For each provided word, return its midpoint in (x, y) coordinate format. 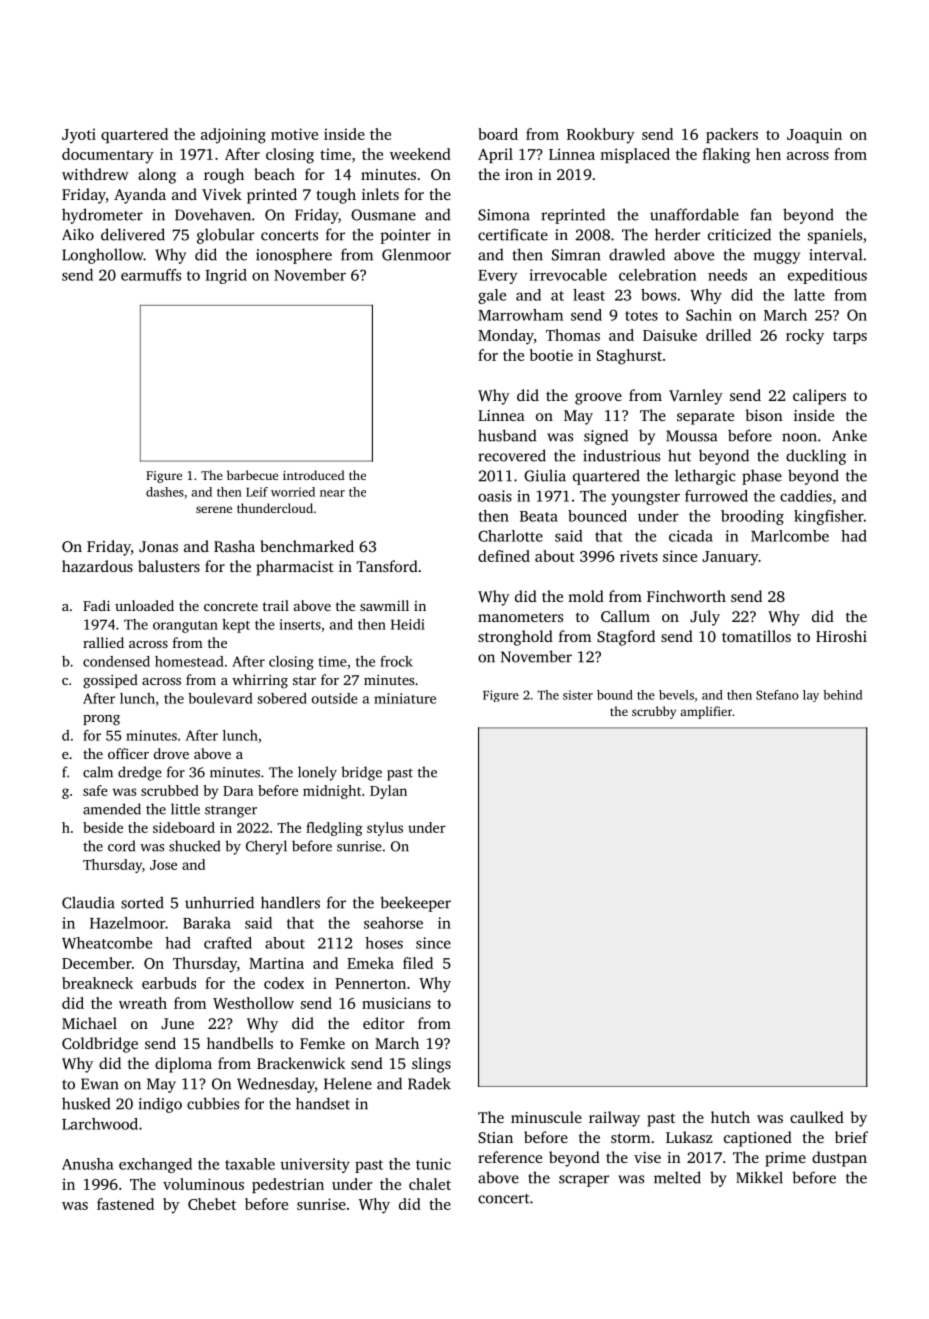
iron (519, 174)
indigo (160, 1105)
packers (732, 135)
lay (811, 696)
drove (171, 753)
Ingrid (226, 276)
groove (598, 399)
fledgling (334, 829)
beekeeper (415, 904)
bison (764, 415)
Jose (163, 865)
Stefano (777, 695)
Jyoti (79, 136)
